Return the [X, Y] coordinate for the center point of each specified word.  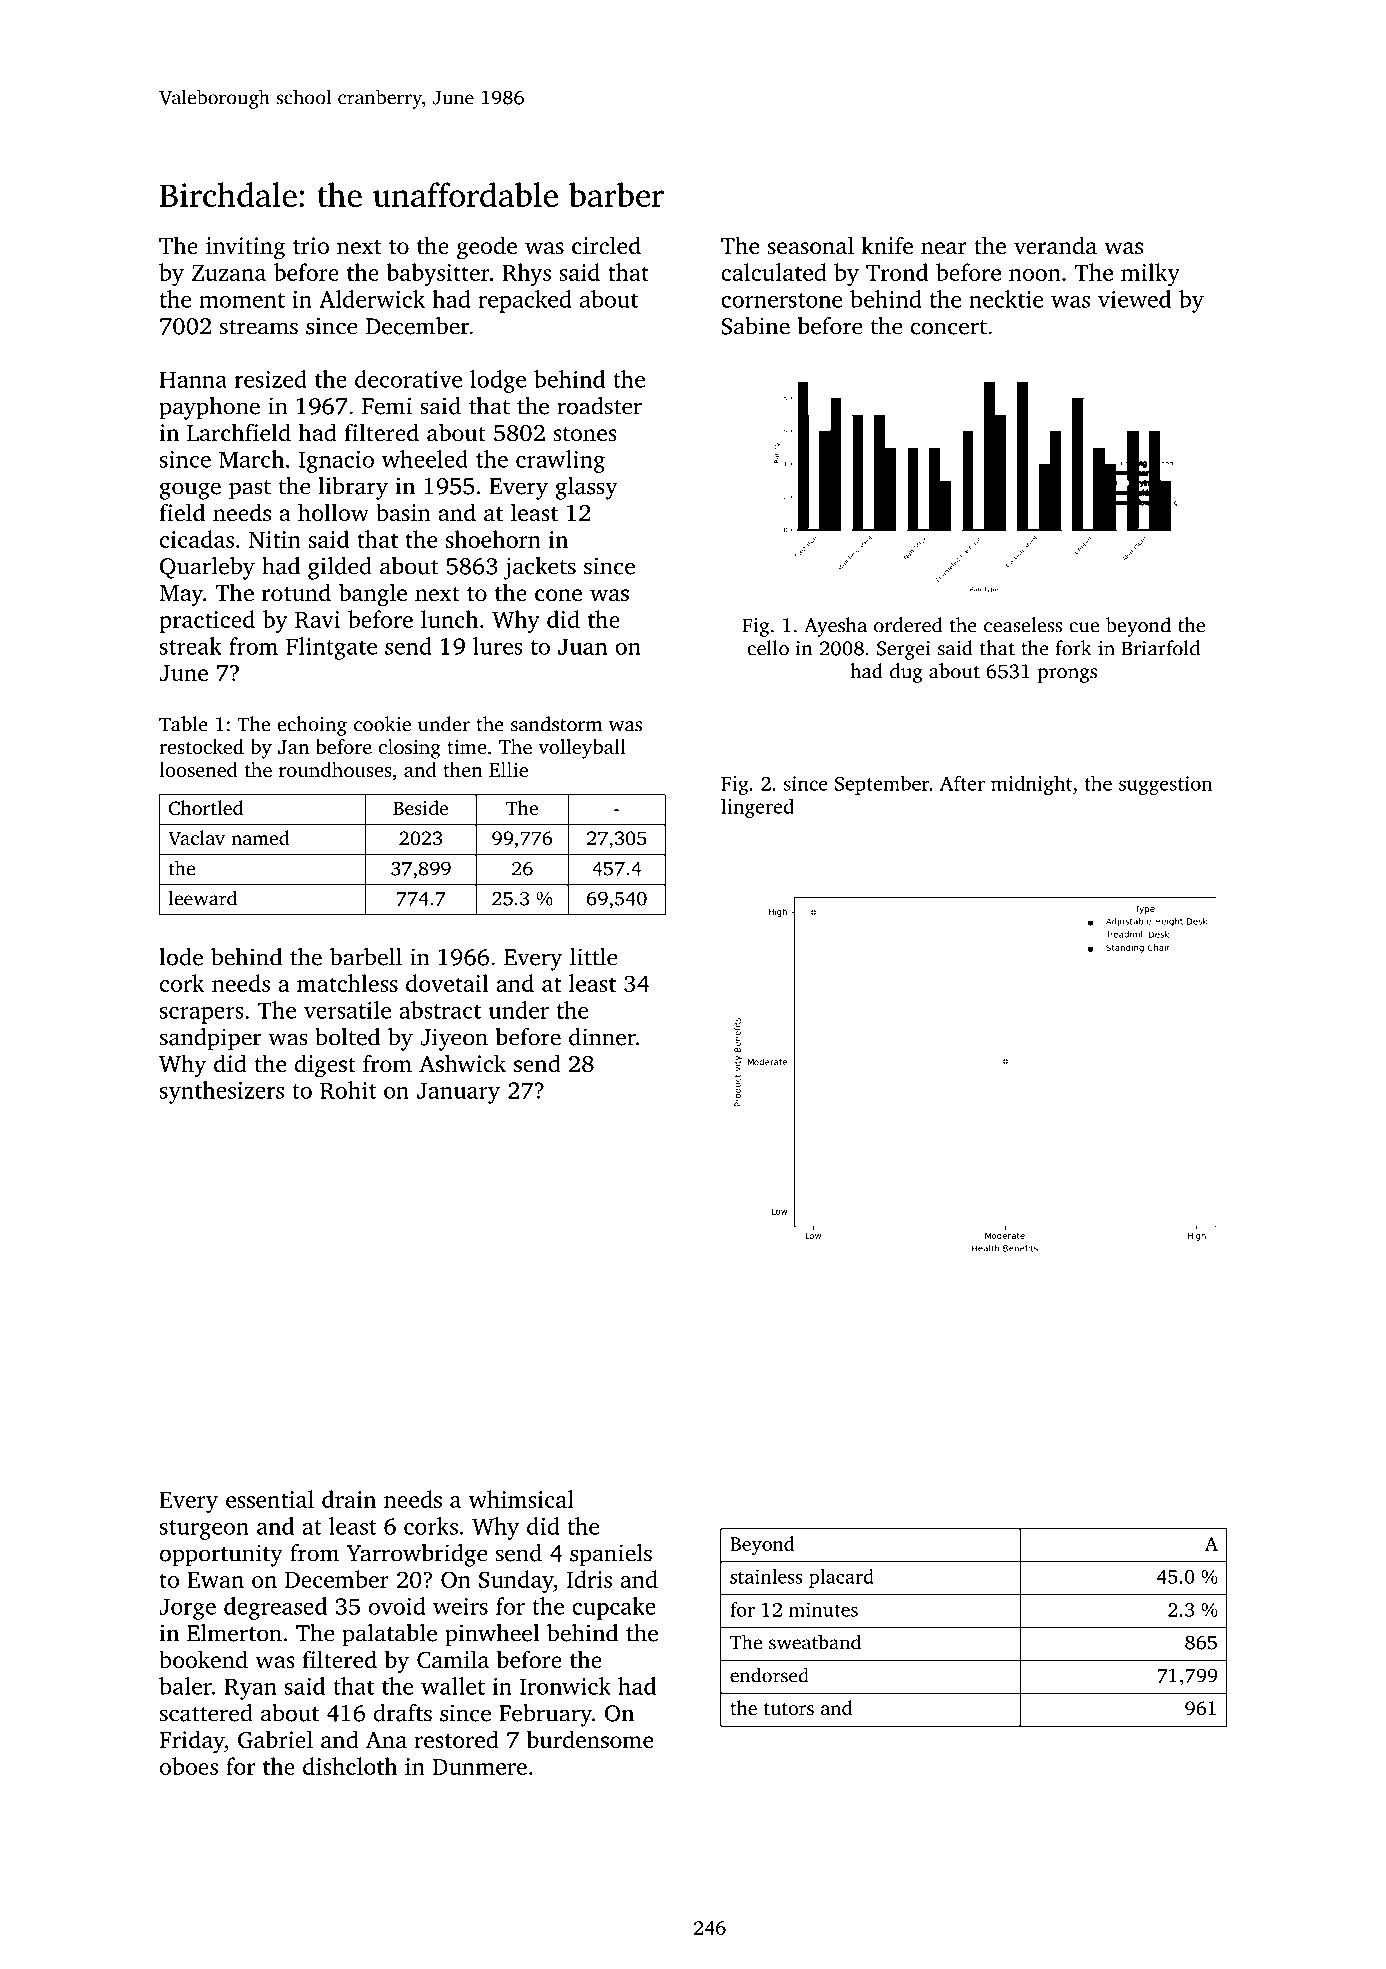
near [944, 248]
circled [606, 245]
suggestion [1165, 785]
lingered [757, 808]
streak [191, 646]
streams [259, 327]
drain [349, 1499]
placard [841, 1578]
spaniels [611, 1555]
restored [456, 1739]
